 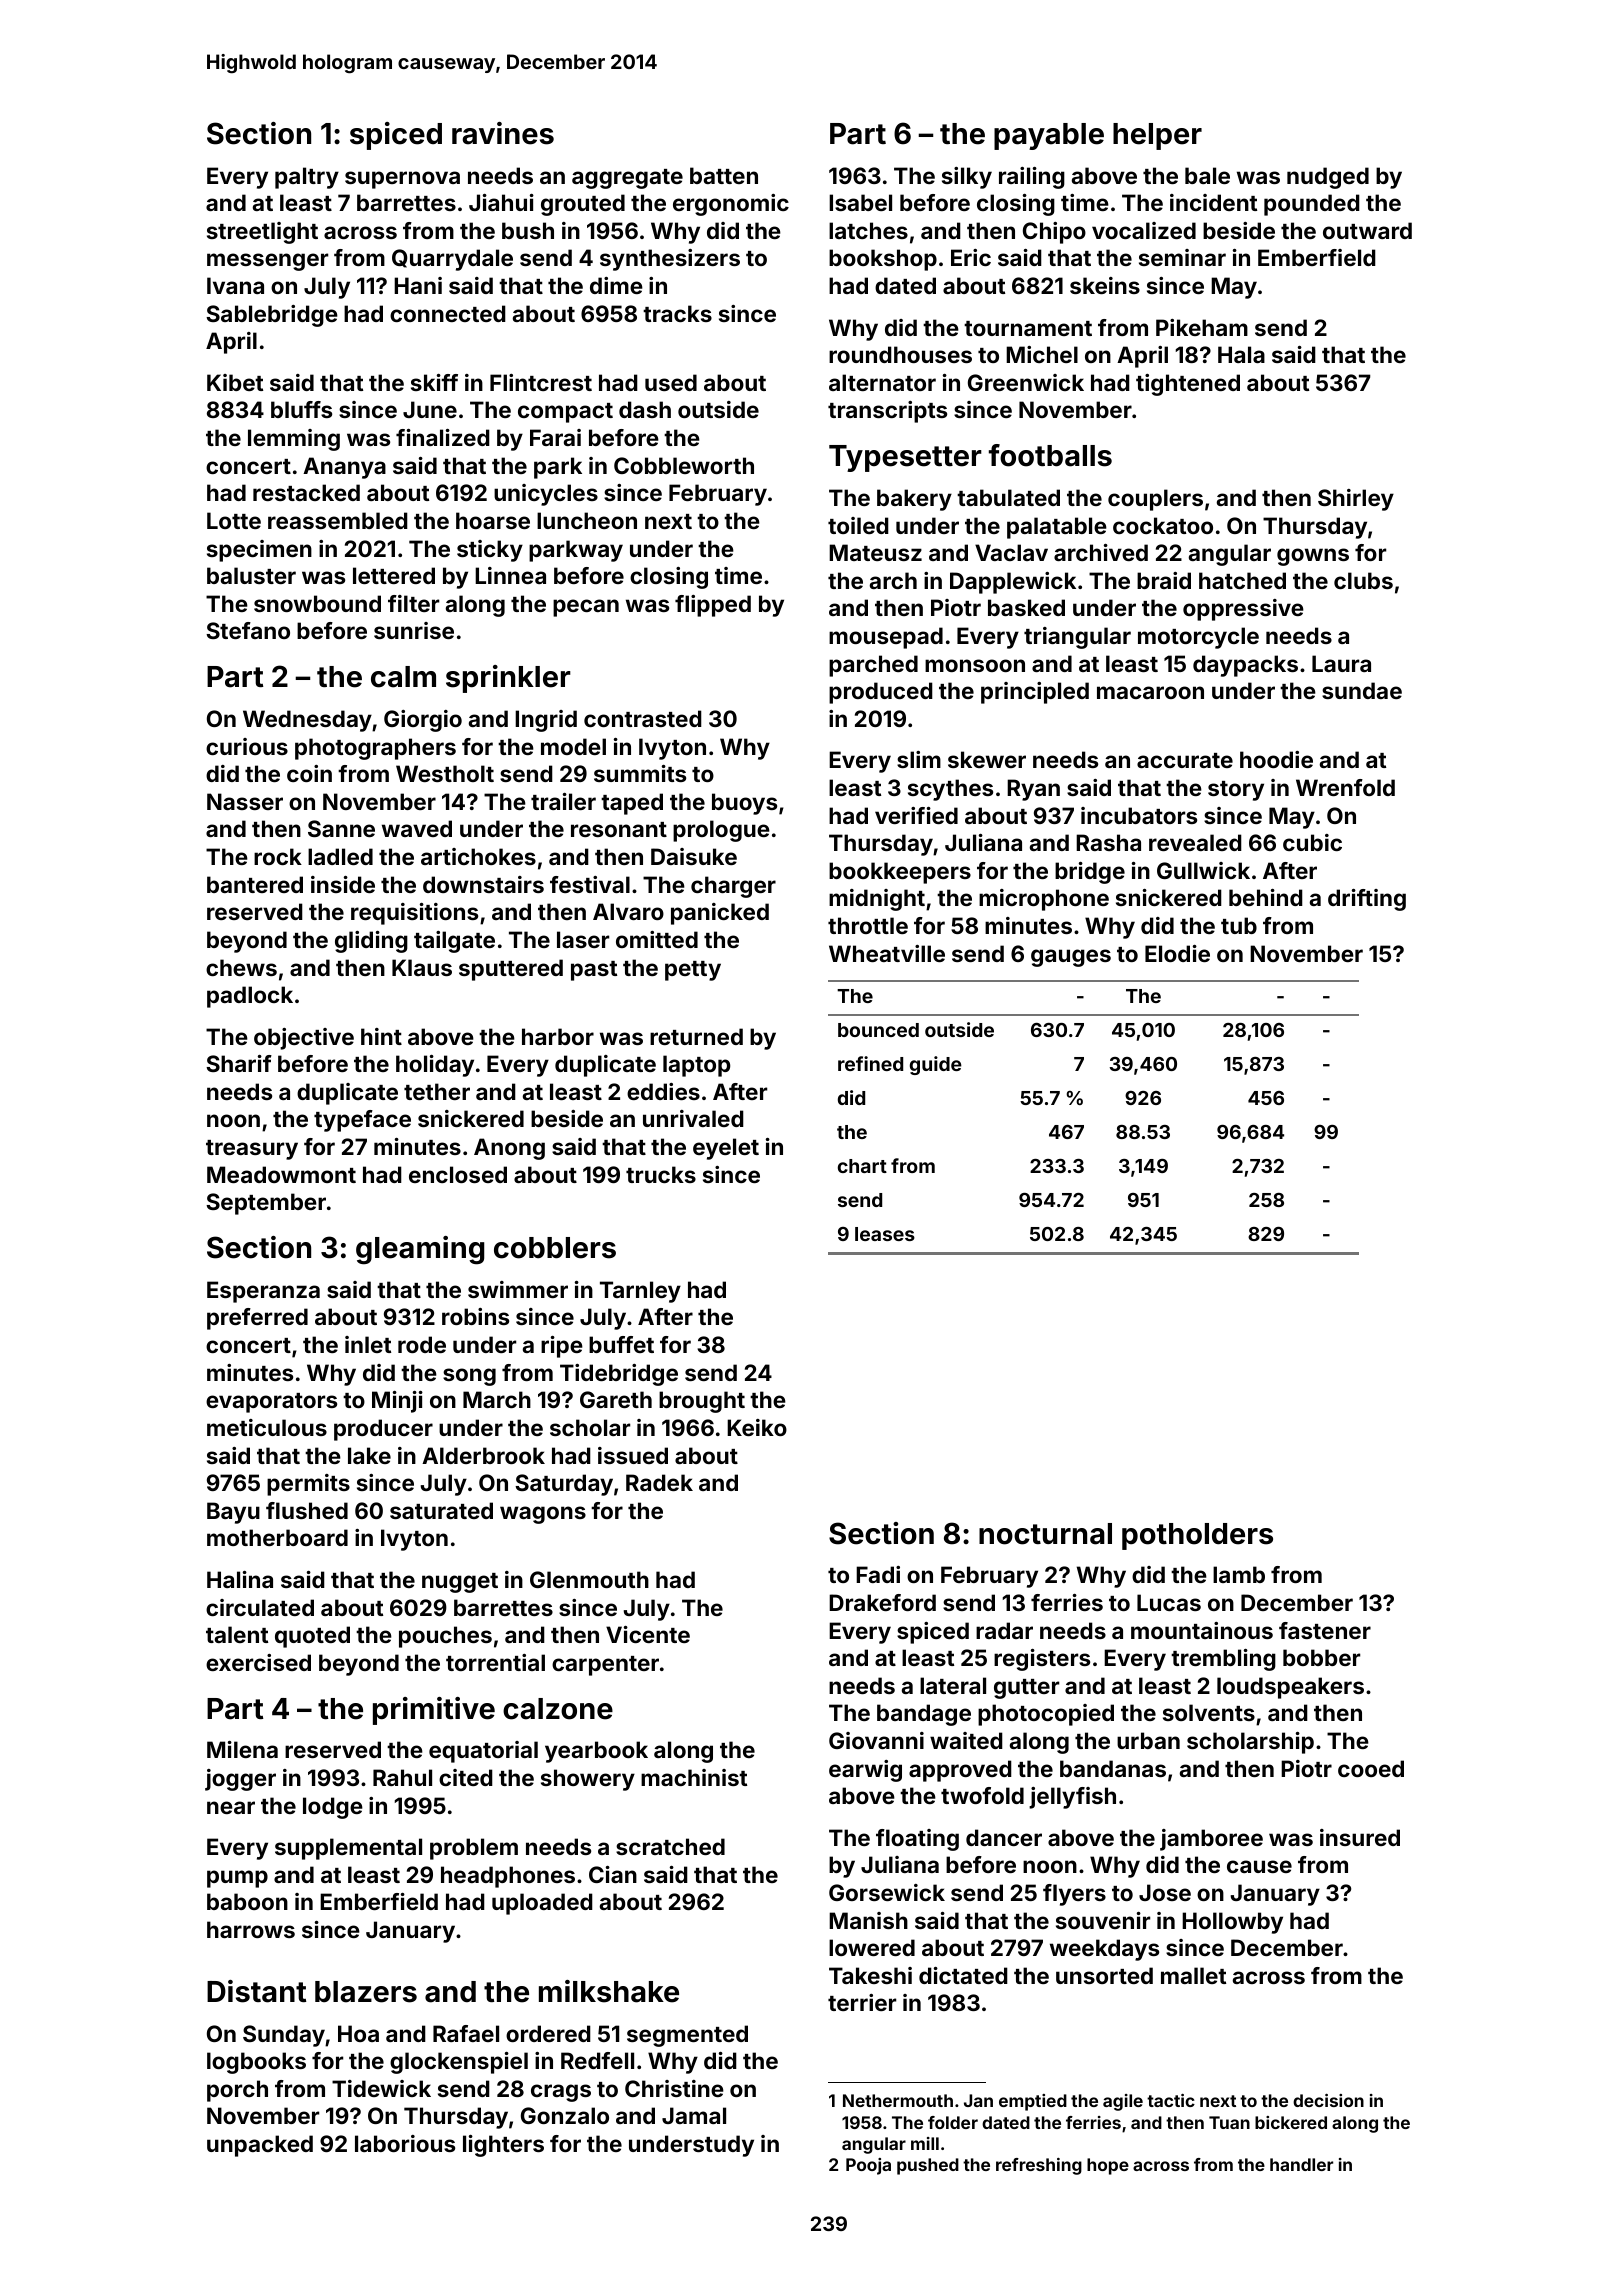 What do you see at coordinates (250, 997) in the image?
I see `padlock` at bounding box center [250, 997].
